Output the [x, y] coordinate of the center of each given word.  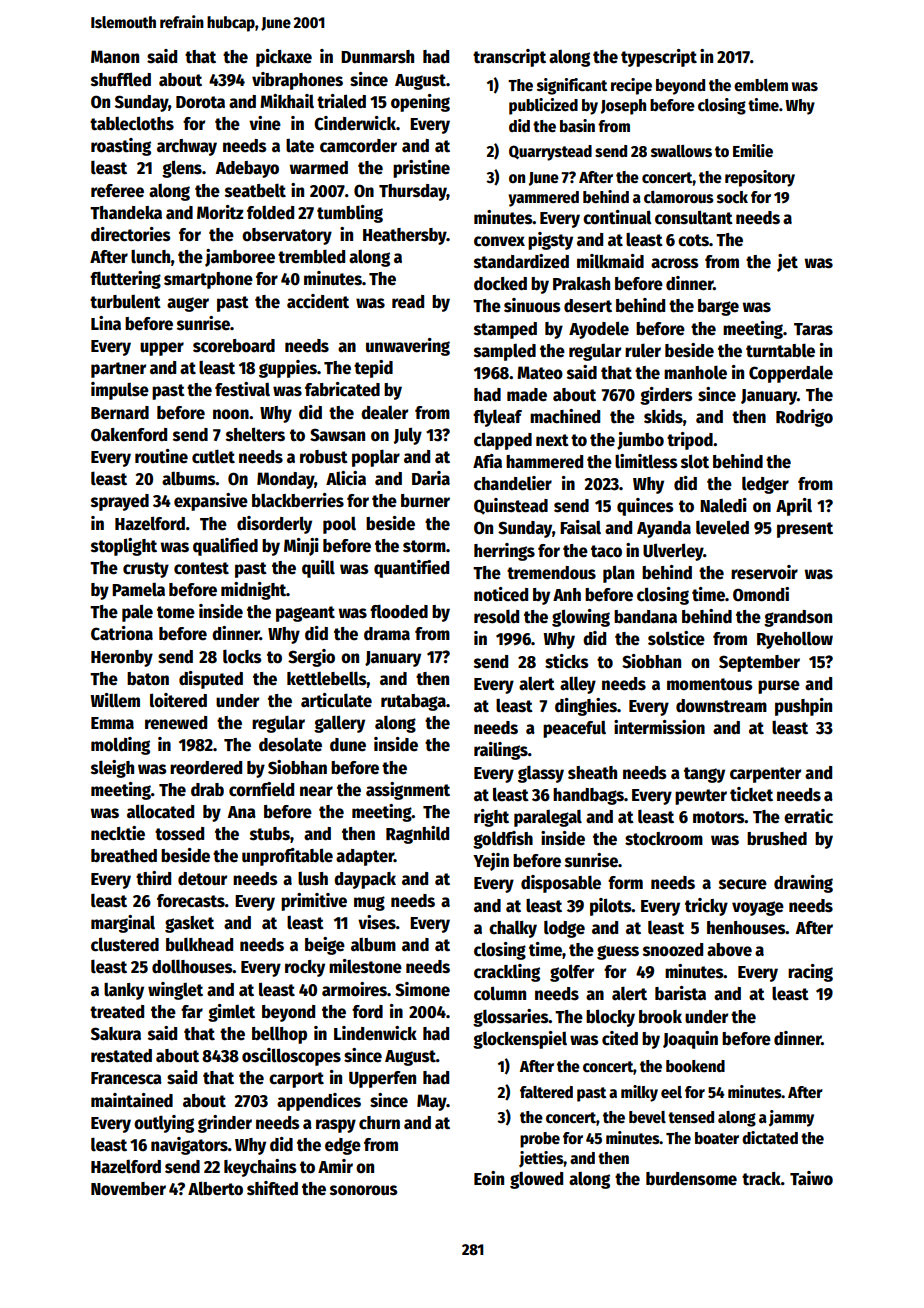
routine [161, 456]
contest [201, 568]
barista [680, 993]
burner [425, 501]
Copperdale [791, 374]
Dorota [200, 102]
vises [377, 922]
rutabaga [413, 702]
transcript [509, 58]
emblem [761, 85]
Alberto [215, 1188]
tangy [704, 775]
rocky [305, 968]
